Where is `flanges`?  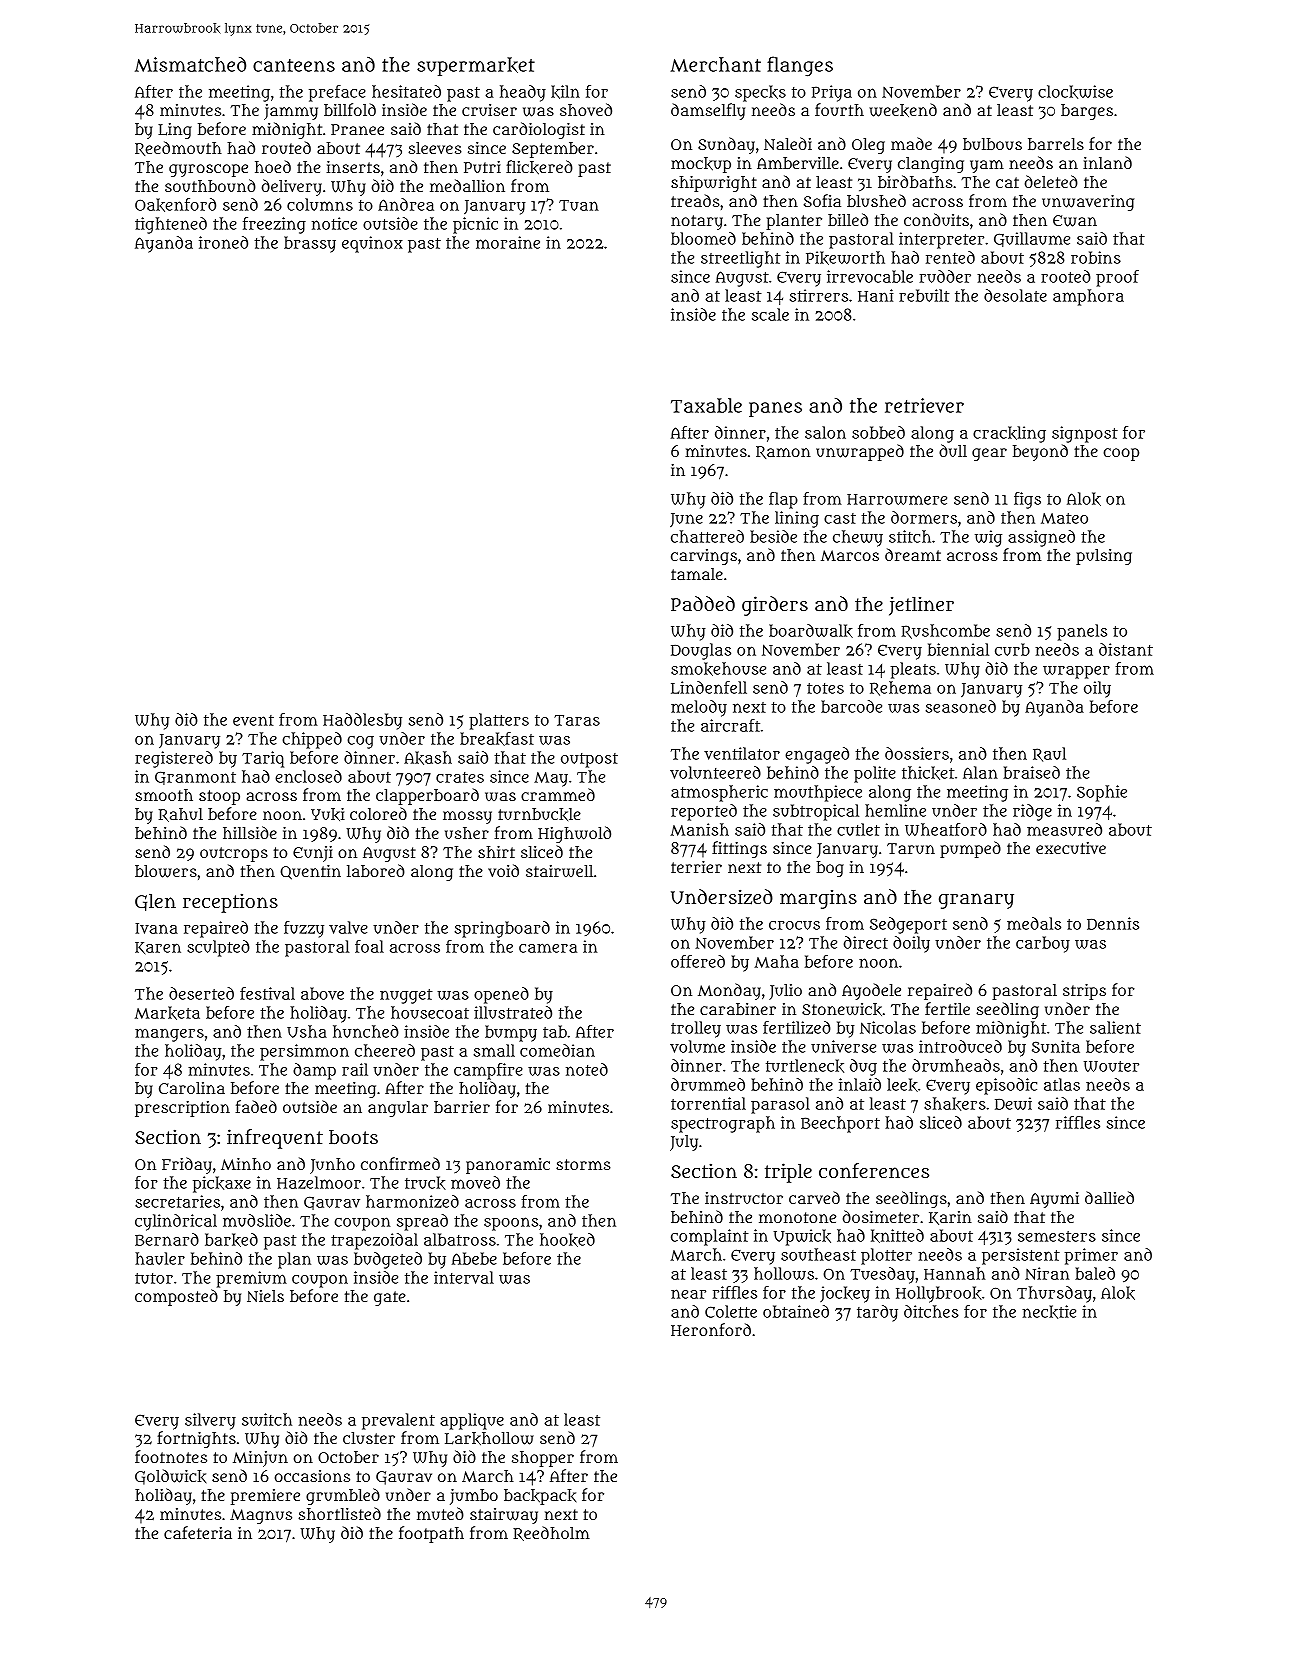 flanges is located at coordinates (800, 66).
